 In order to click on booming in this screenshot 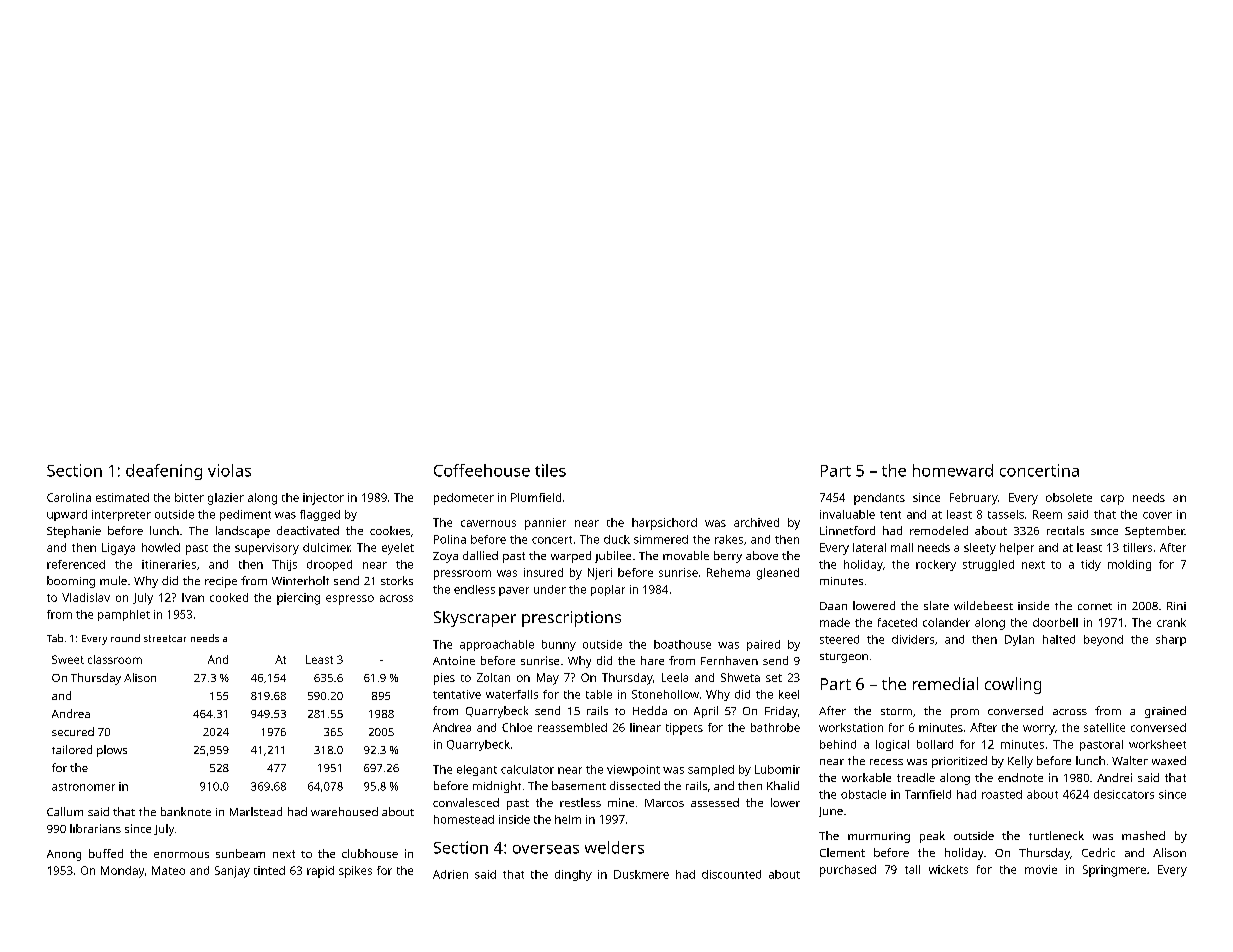, I will do `click(71, 582)`.
